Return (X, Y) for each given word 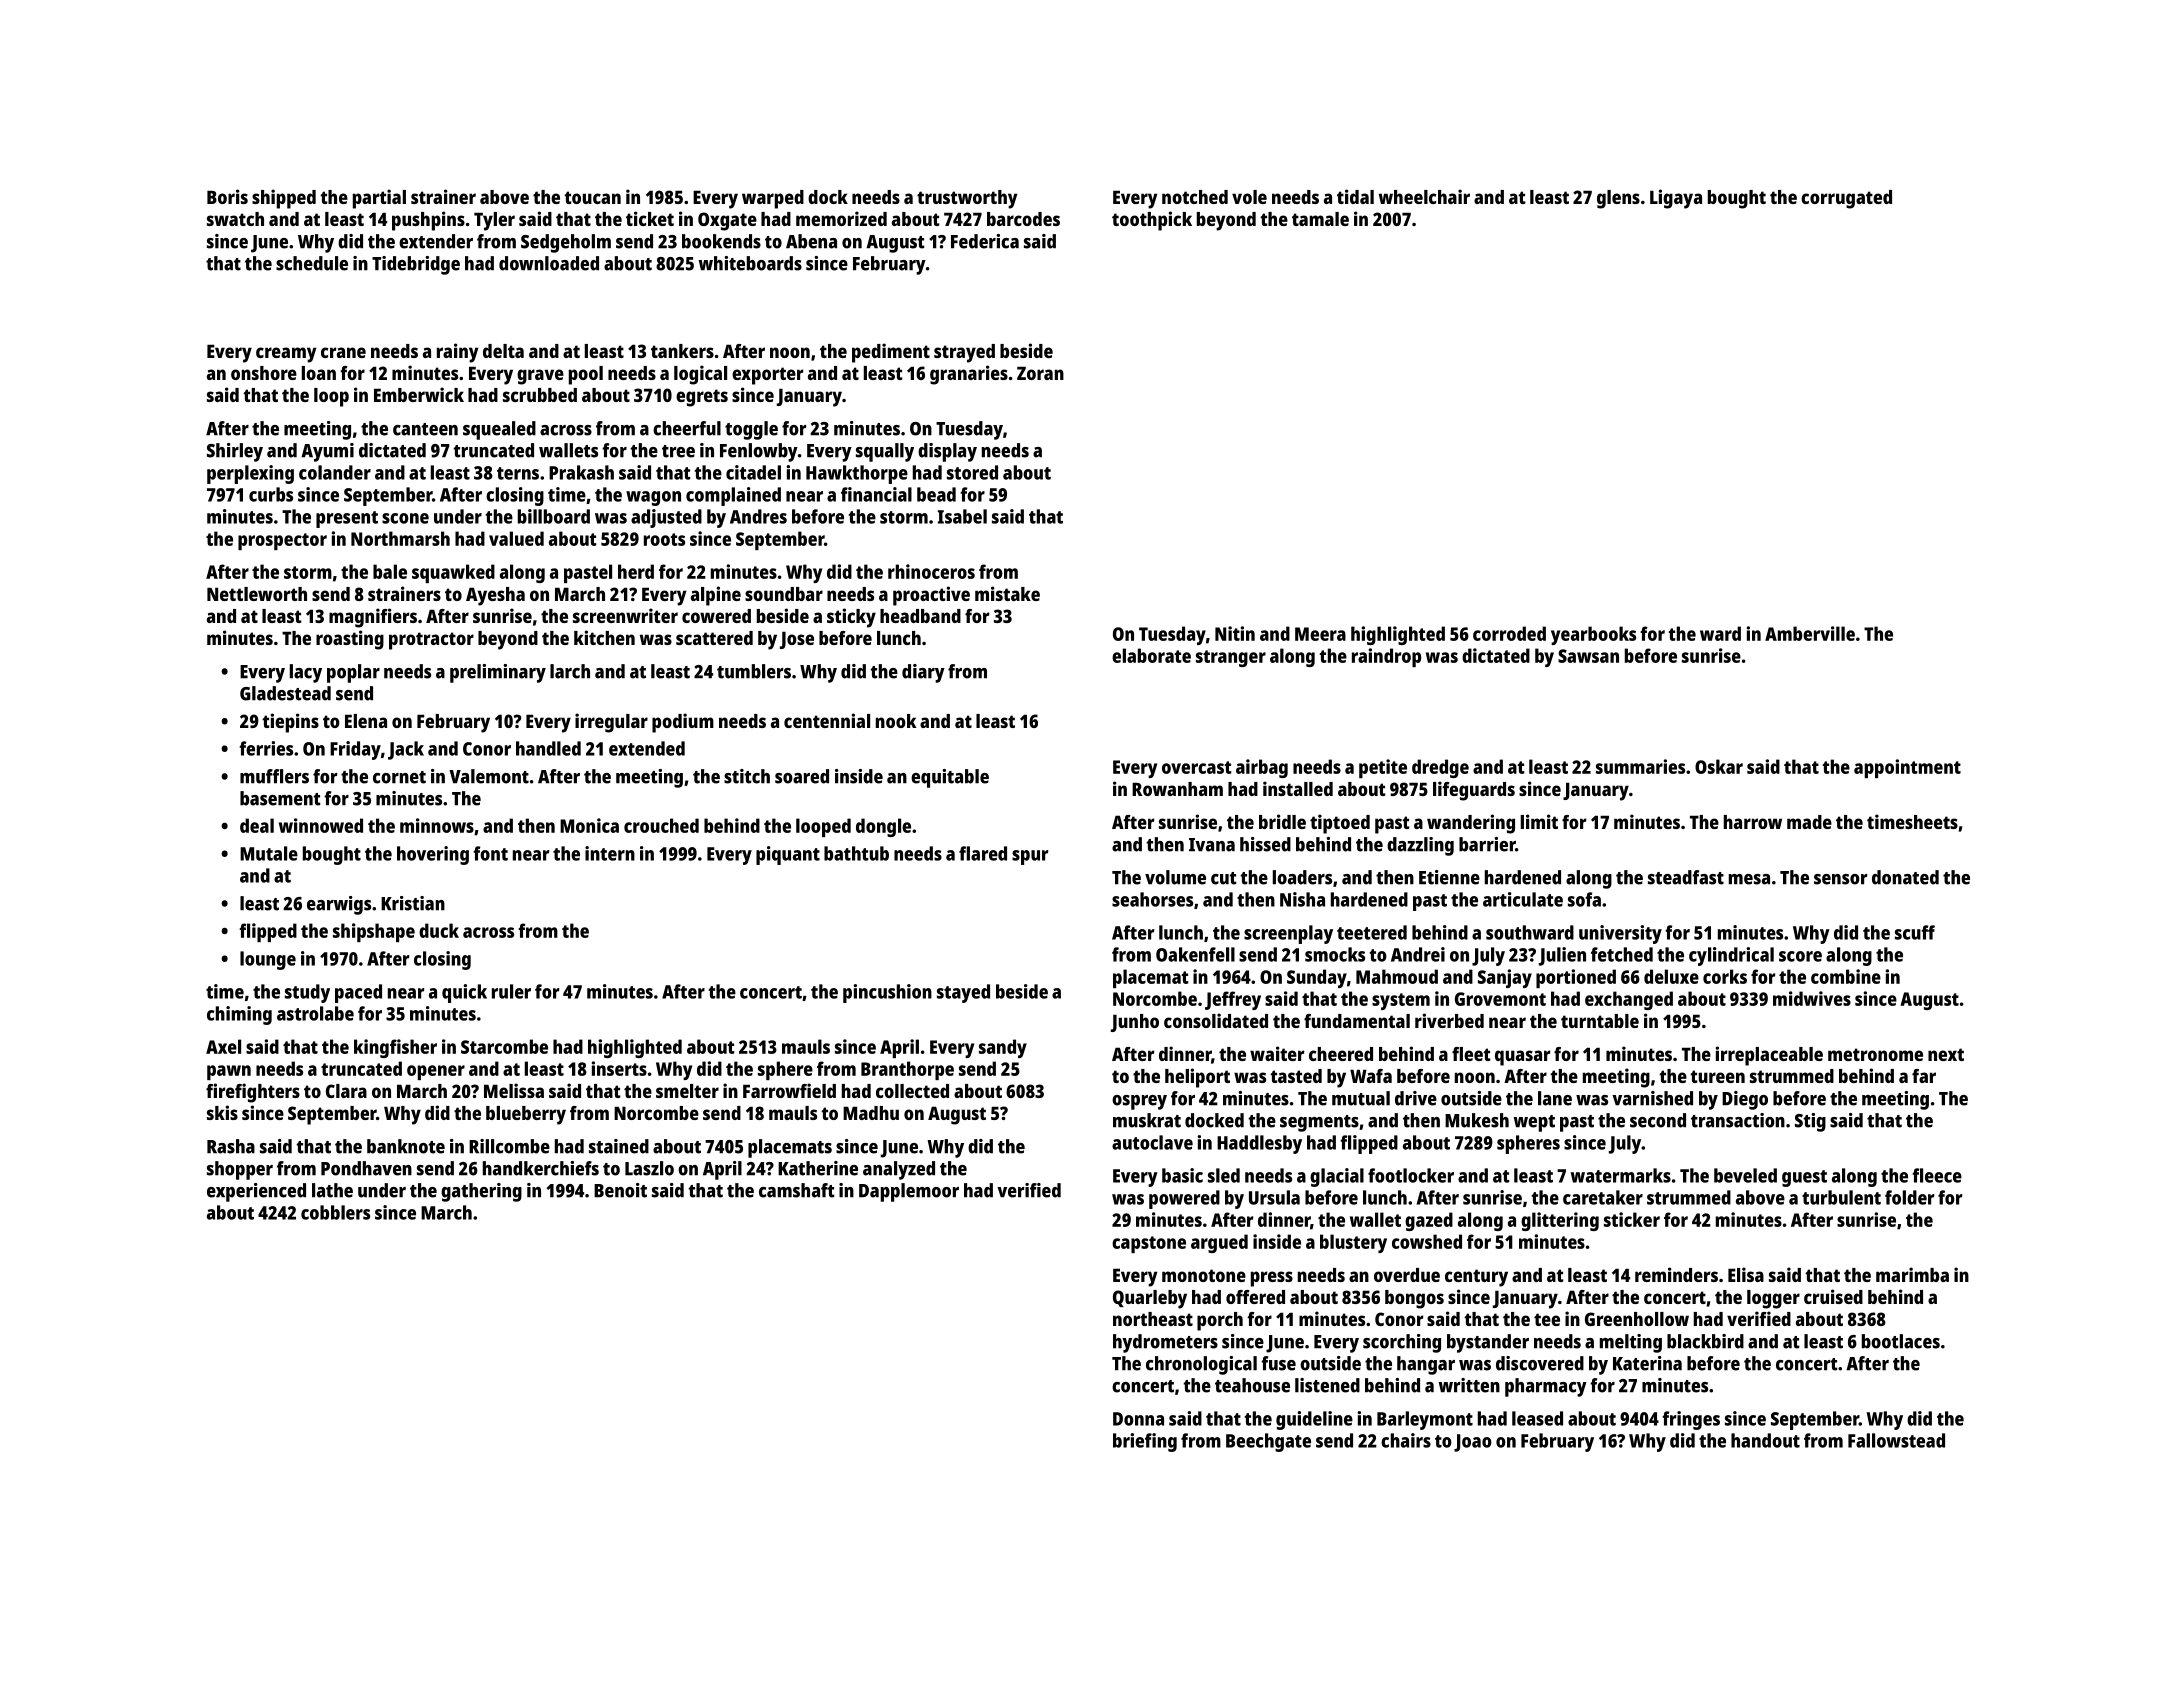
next (1946, 1054)
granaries (969, 375)
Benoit (620, 1190)
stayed (963, 993)
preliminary (498, 673)
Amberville (1810, 633)
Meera (1320, 634)
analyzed (899, 1170)
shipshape (374, 932)
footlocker (1411, 1175)
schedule (312, 263)
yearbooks (1593, 635)
